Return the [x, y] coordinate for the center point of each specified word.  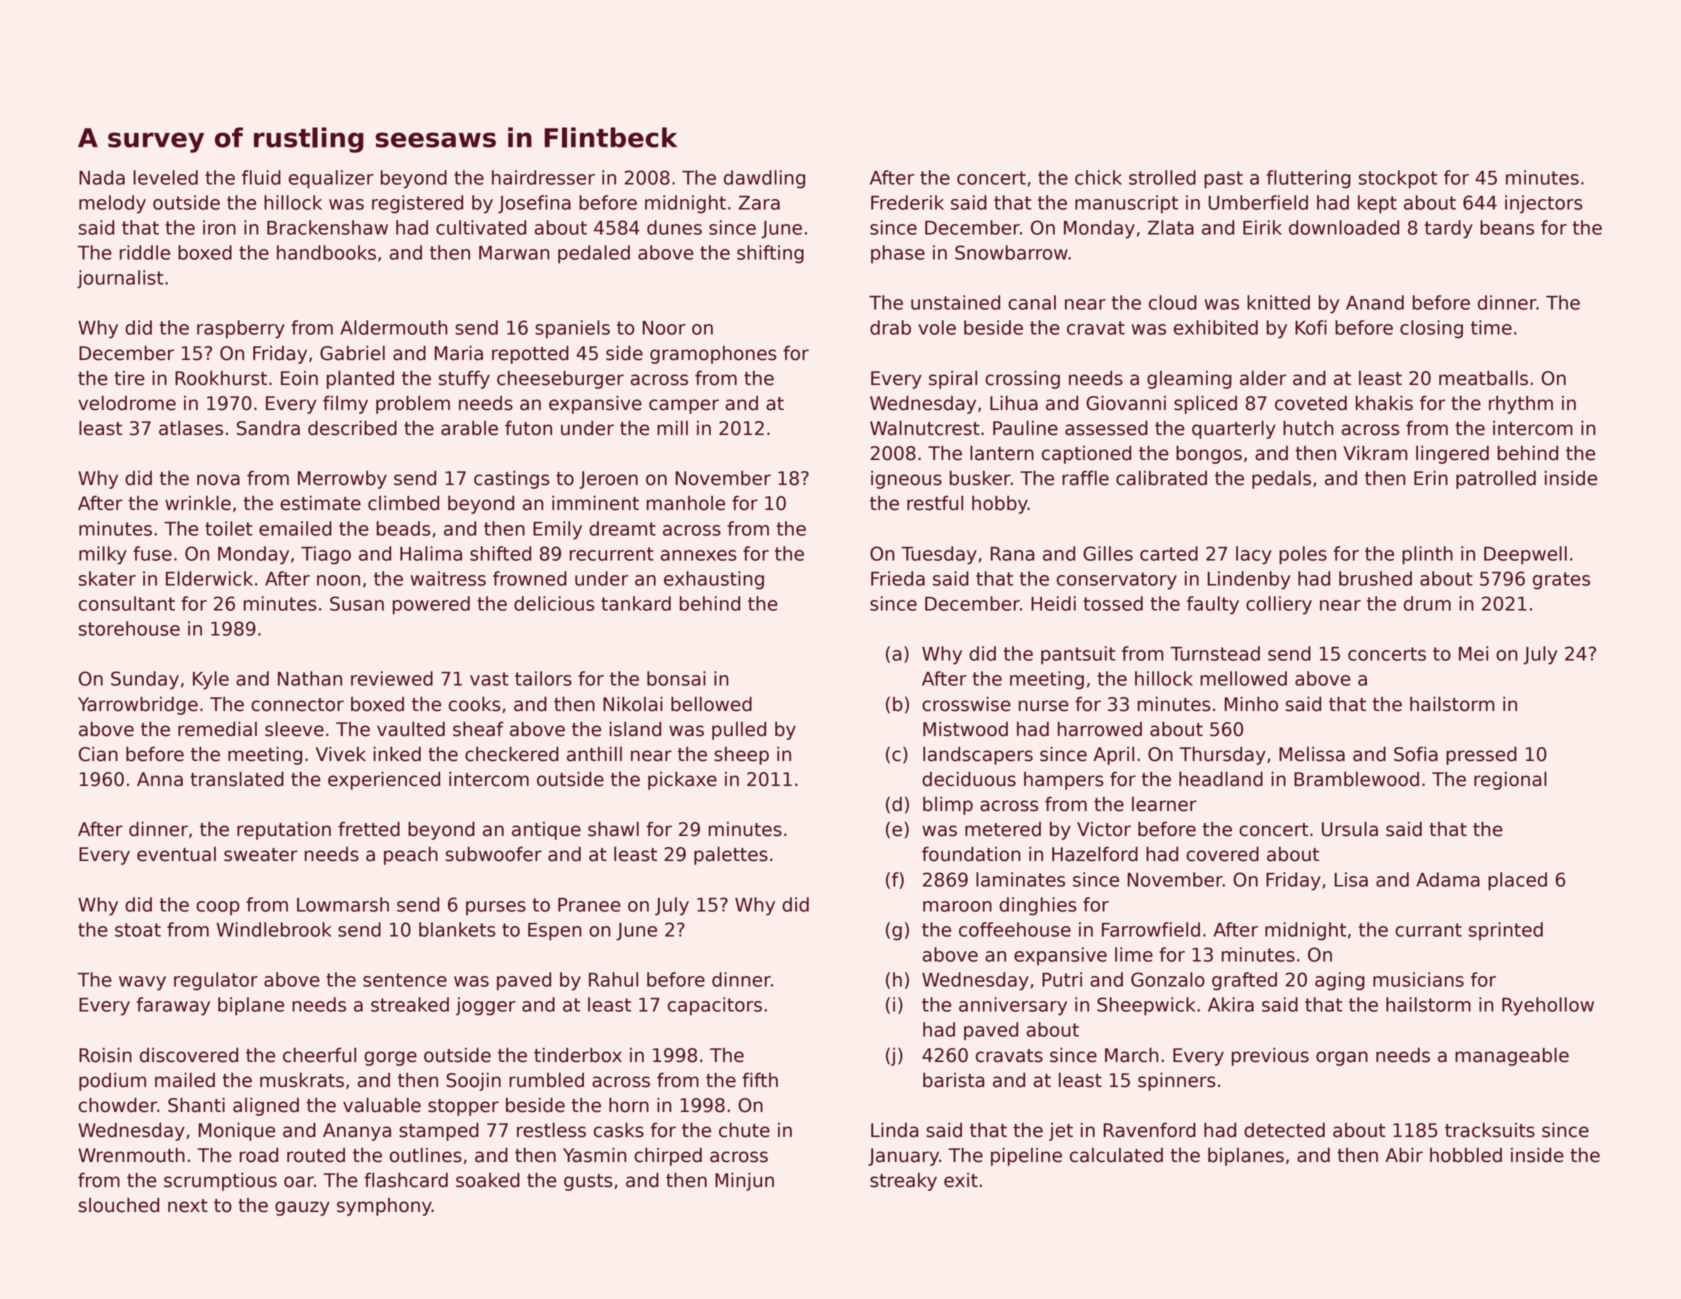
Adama [1448, 879]
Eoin [299, 378]
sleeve [294, 729]
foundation [971, 854]
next [188, 1206]
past [1223, 180]
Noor [664, 328]
